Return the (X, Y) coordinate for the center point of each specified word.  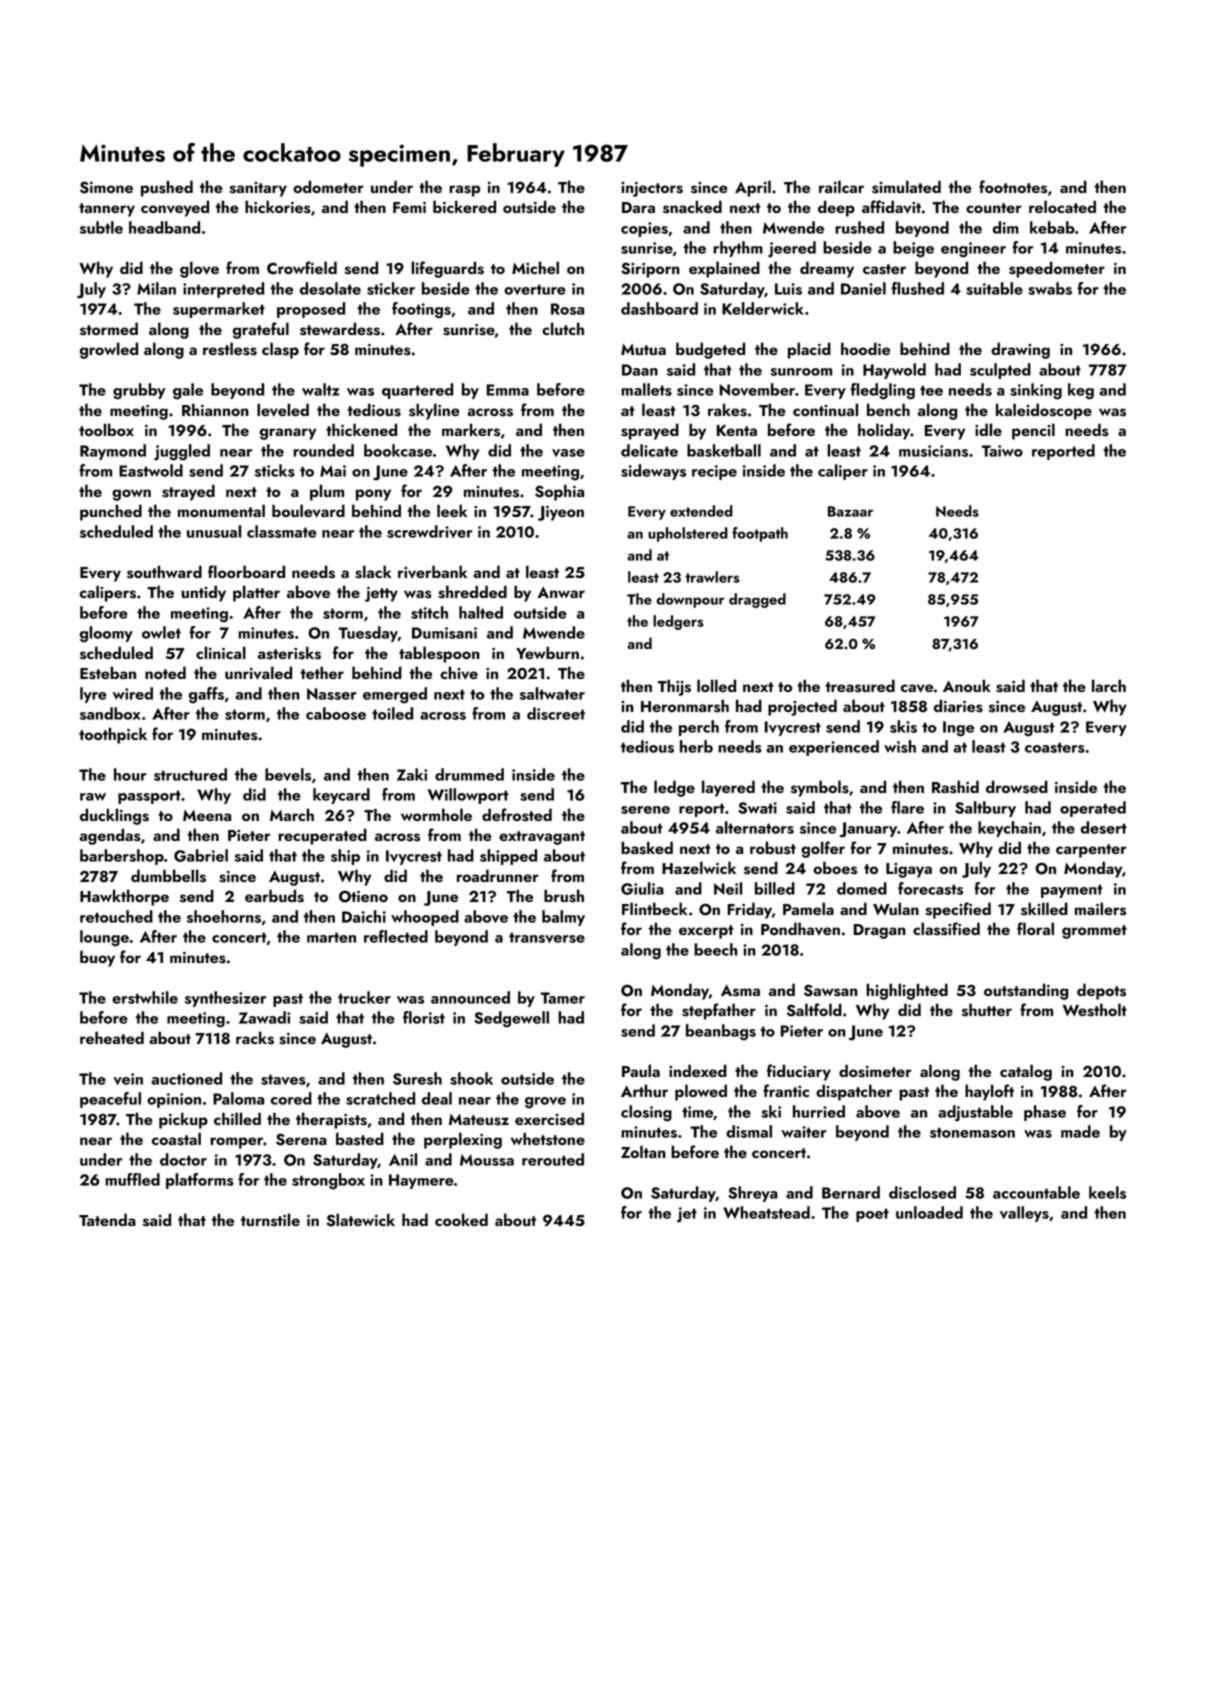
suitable (994, 288)
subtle (101, 227)
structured (190, 774)
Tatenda (107, 1219)
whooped (425, 918)
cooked (461, 1219)
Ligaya (909, 870)
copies (644, 229)
